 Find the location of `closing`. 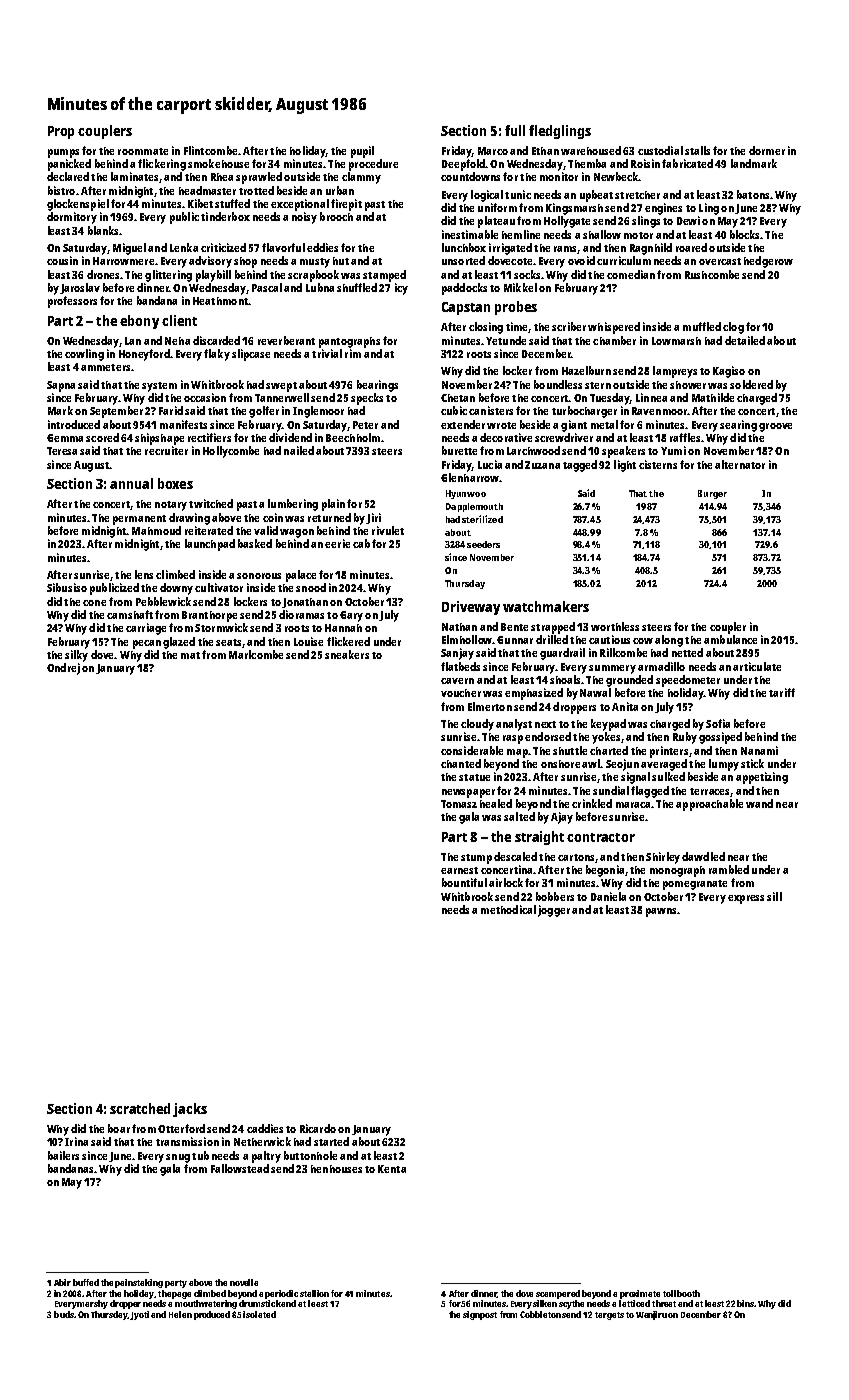

closing is located at coordinates (486, 328).
